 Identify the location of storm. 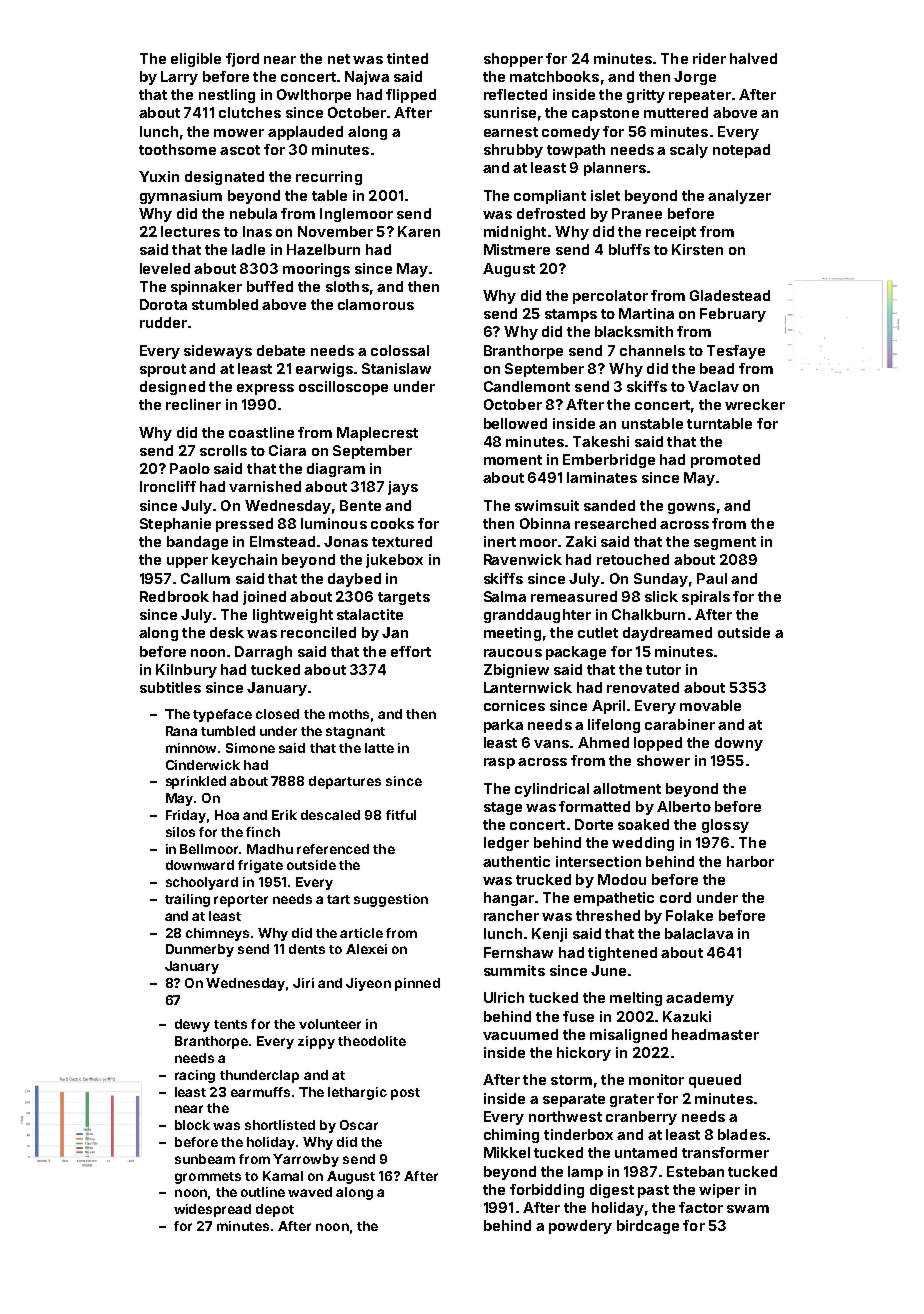
(571, 1080).
